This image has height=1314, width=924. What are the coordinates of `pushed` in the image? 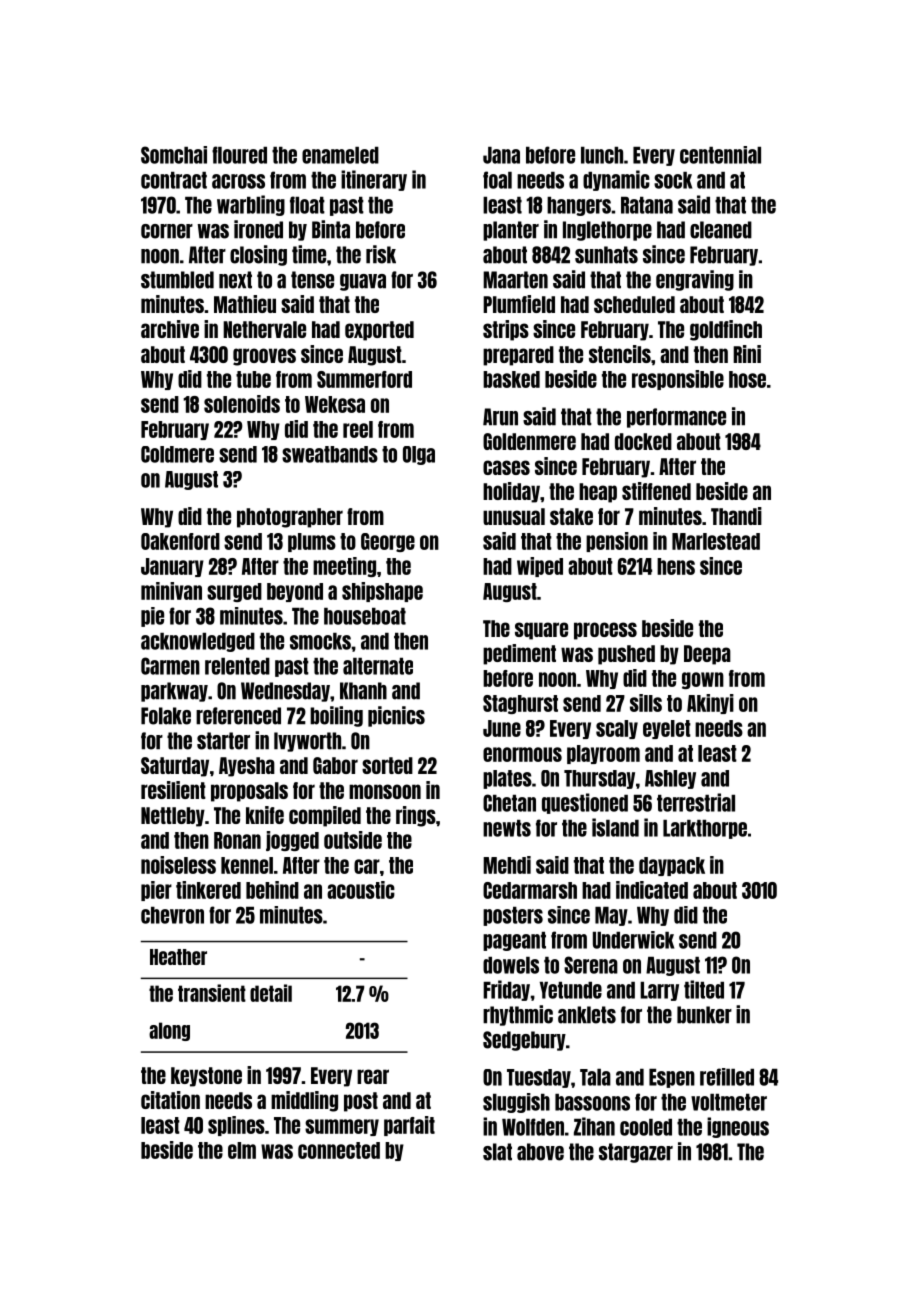 It's located at (626, 655).
